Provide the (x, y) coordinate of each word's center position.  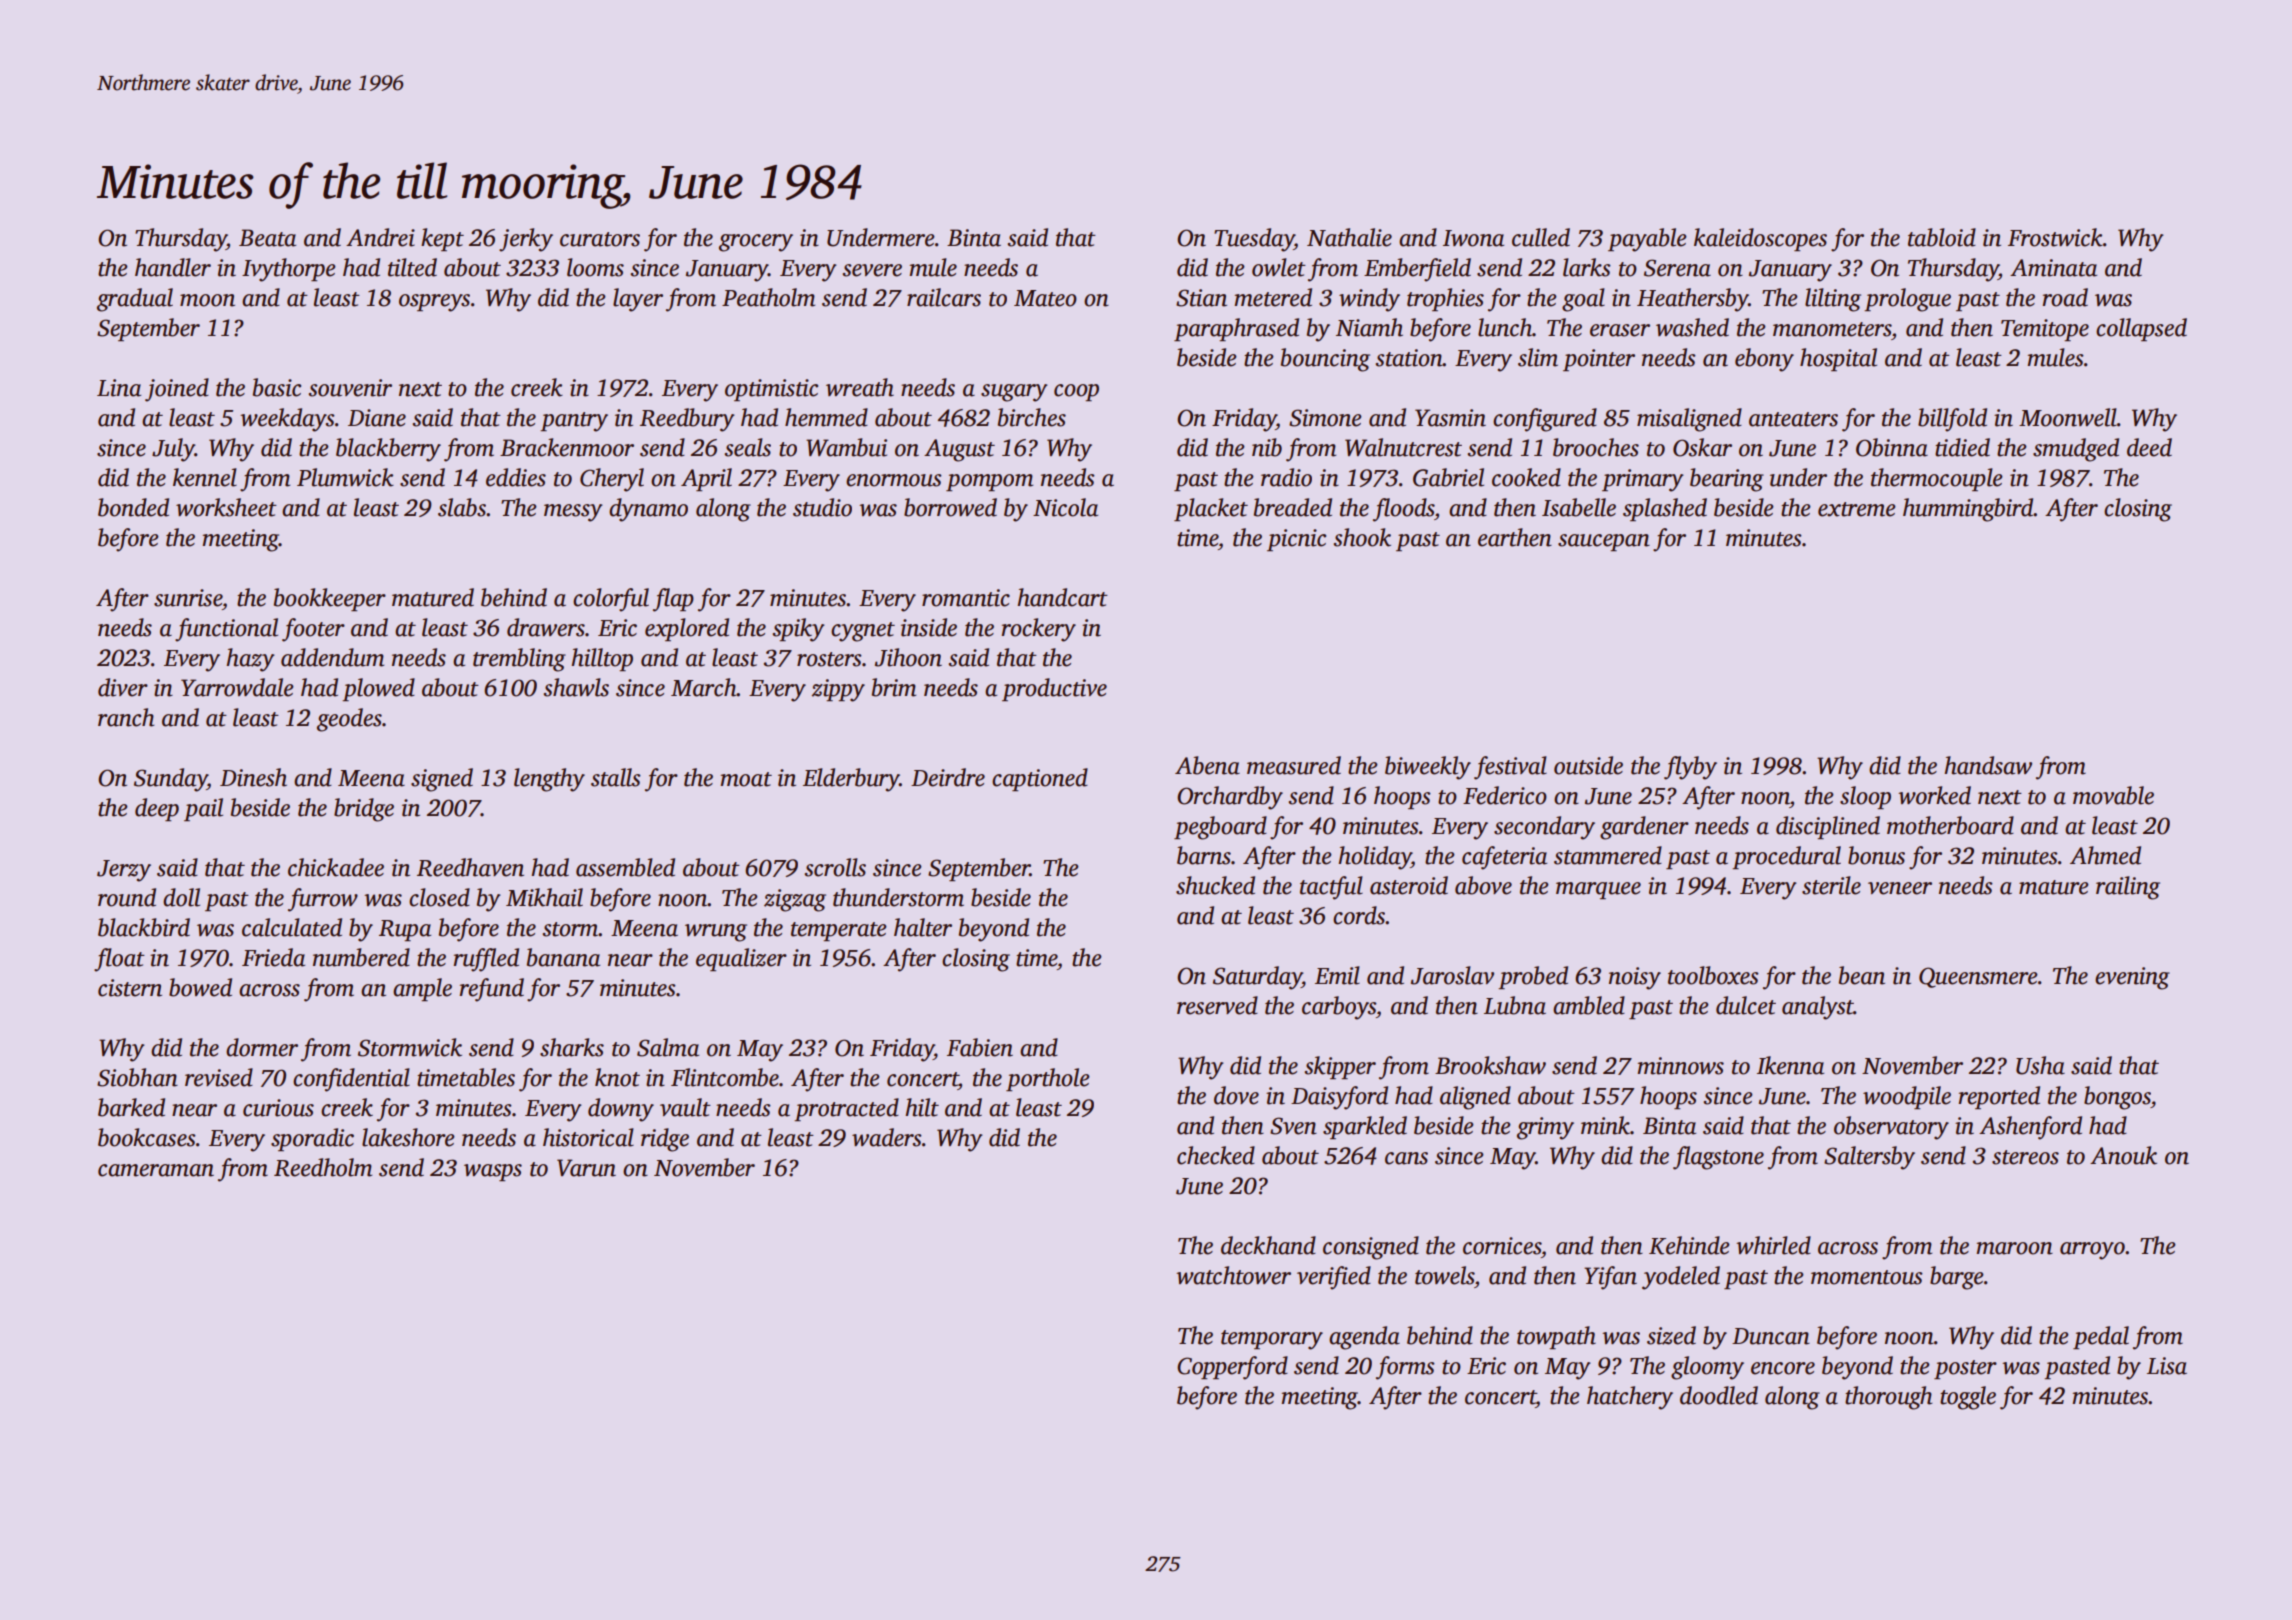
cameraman (156, 1170)
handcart (1062, 597)
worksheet (226, 507)
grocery (756, 243)
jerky (526, 240)
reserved (1217, 1005)
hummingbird (1968, 510)
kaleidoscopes (1760, 239)
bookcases (147, 1137)
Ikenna (1790, 1065)
